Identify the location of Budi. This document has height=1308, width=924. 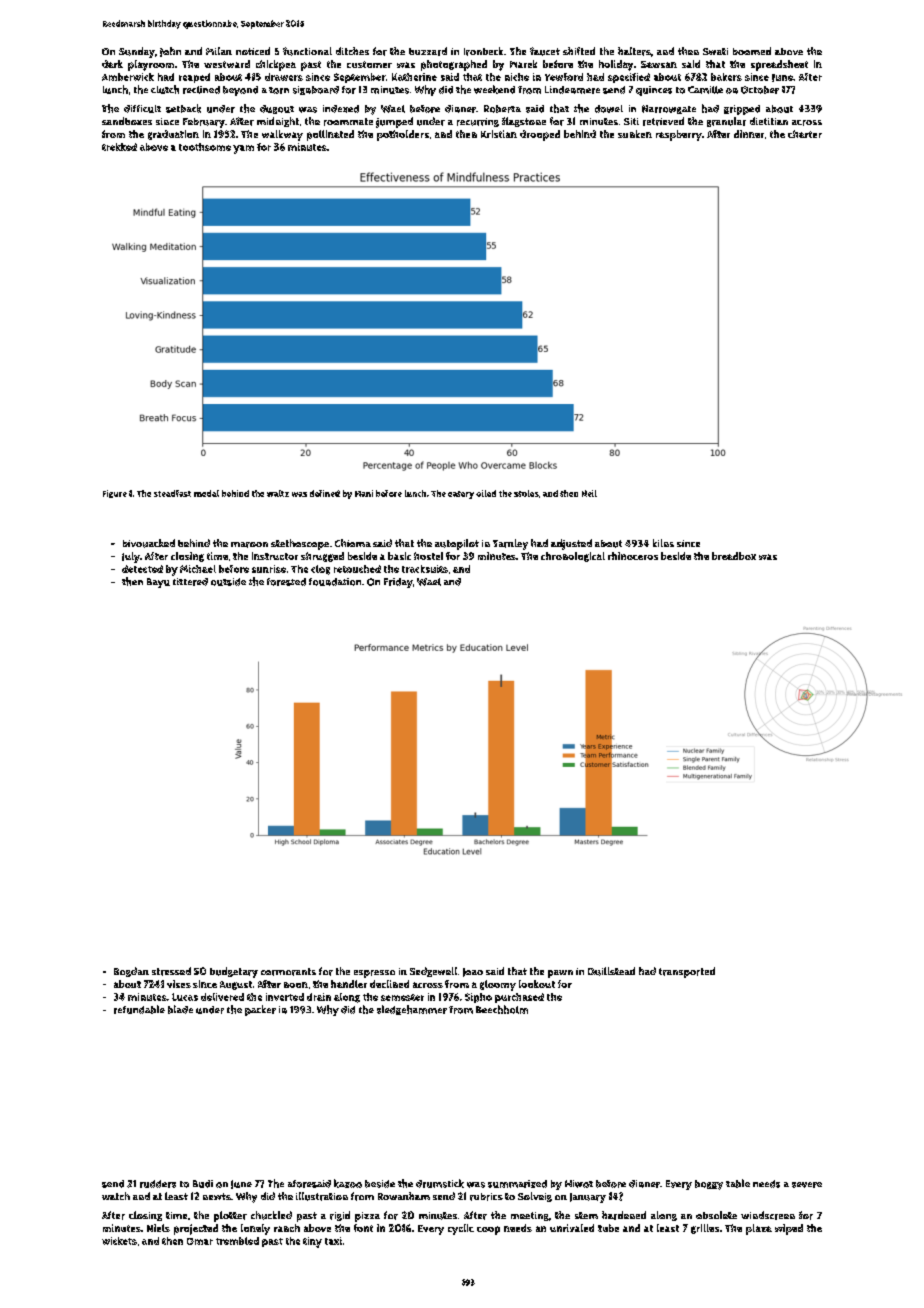
(203, 1184).
